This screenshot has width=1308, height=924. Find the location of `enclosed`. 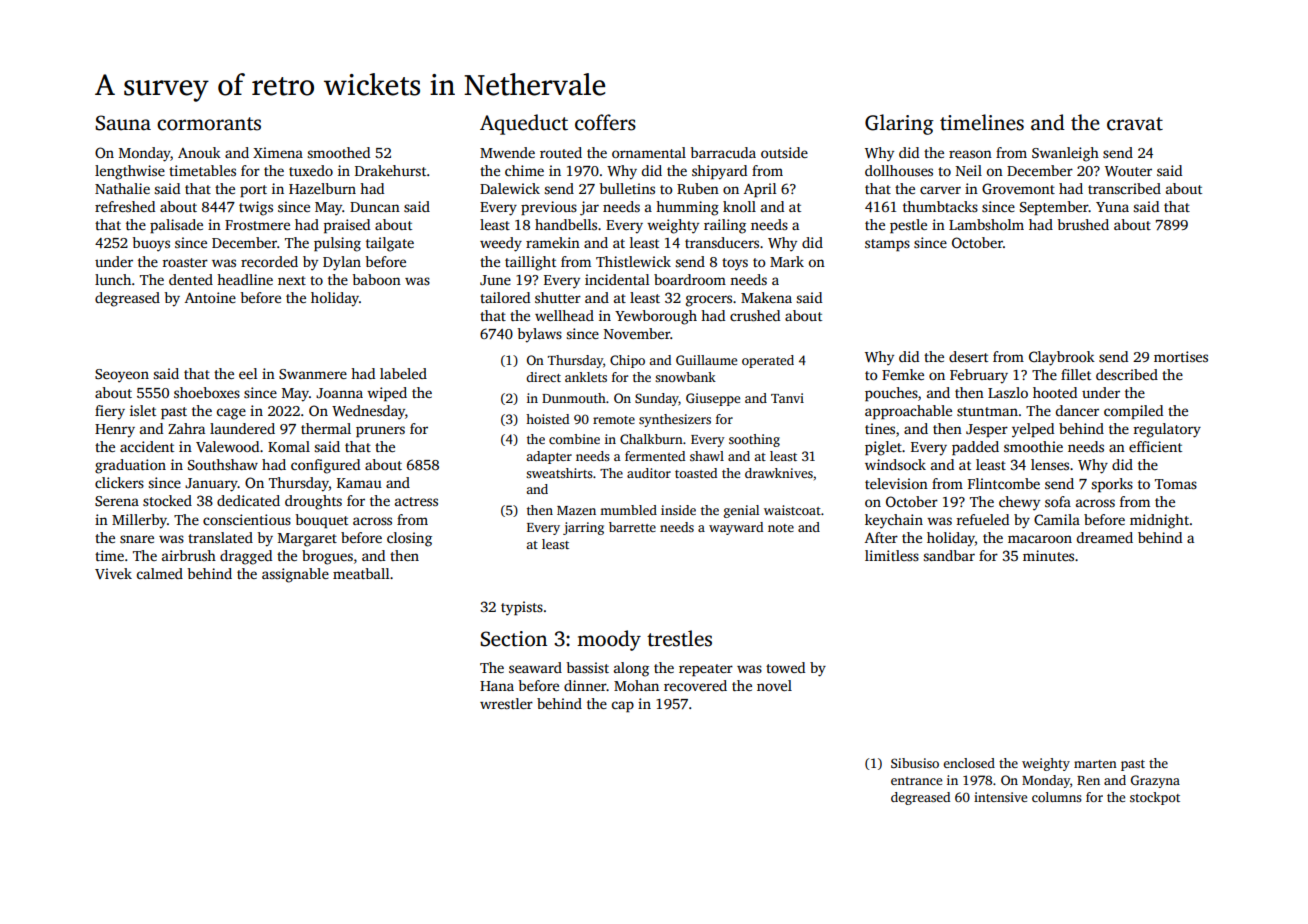

enclosed is located at coordinates (969, 763).
